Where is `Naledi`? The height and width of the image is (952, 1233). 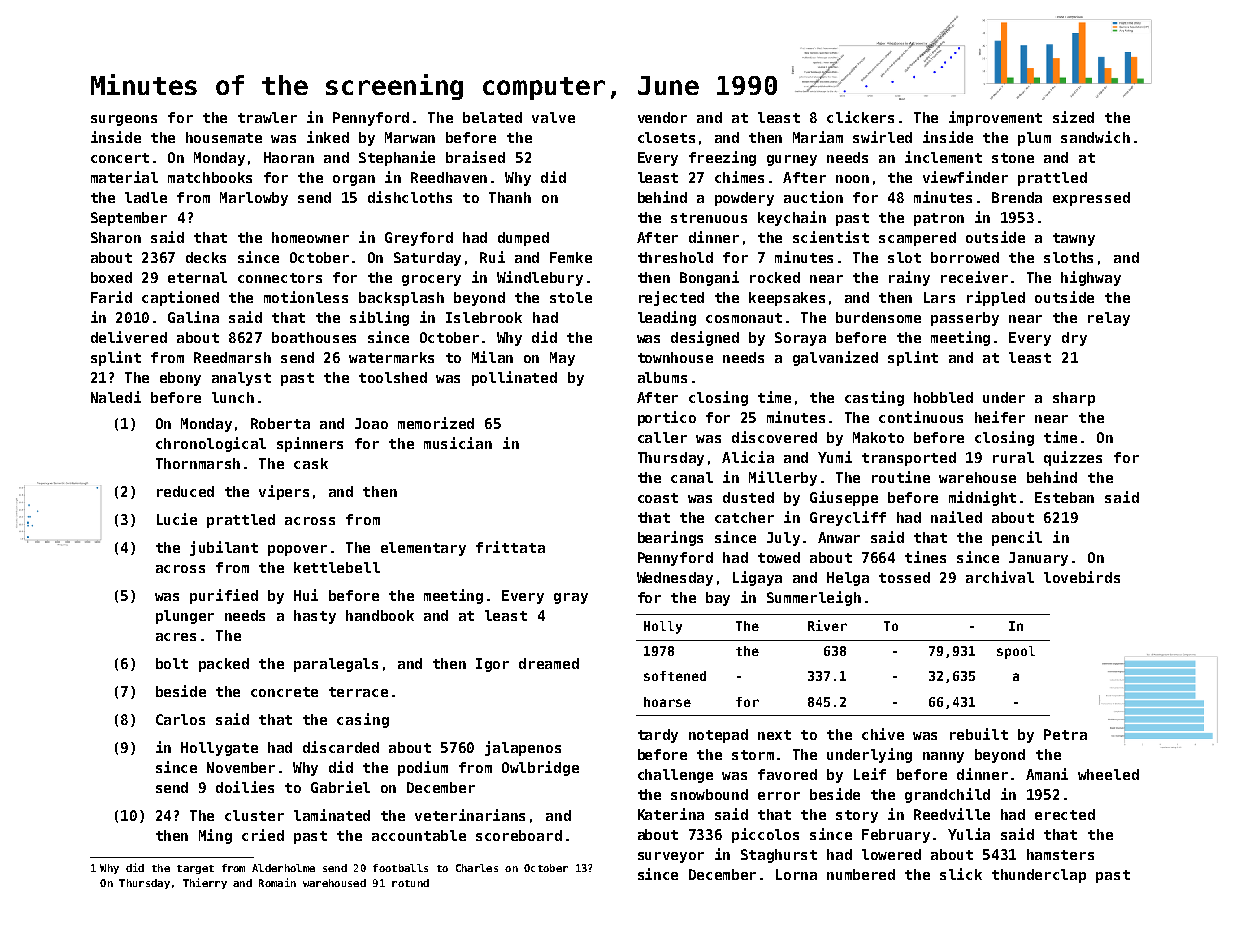
Naledi is located at coordinates (116, 397).
